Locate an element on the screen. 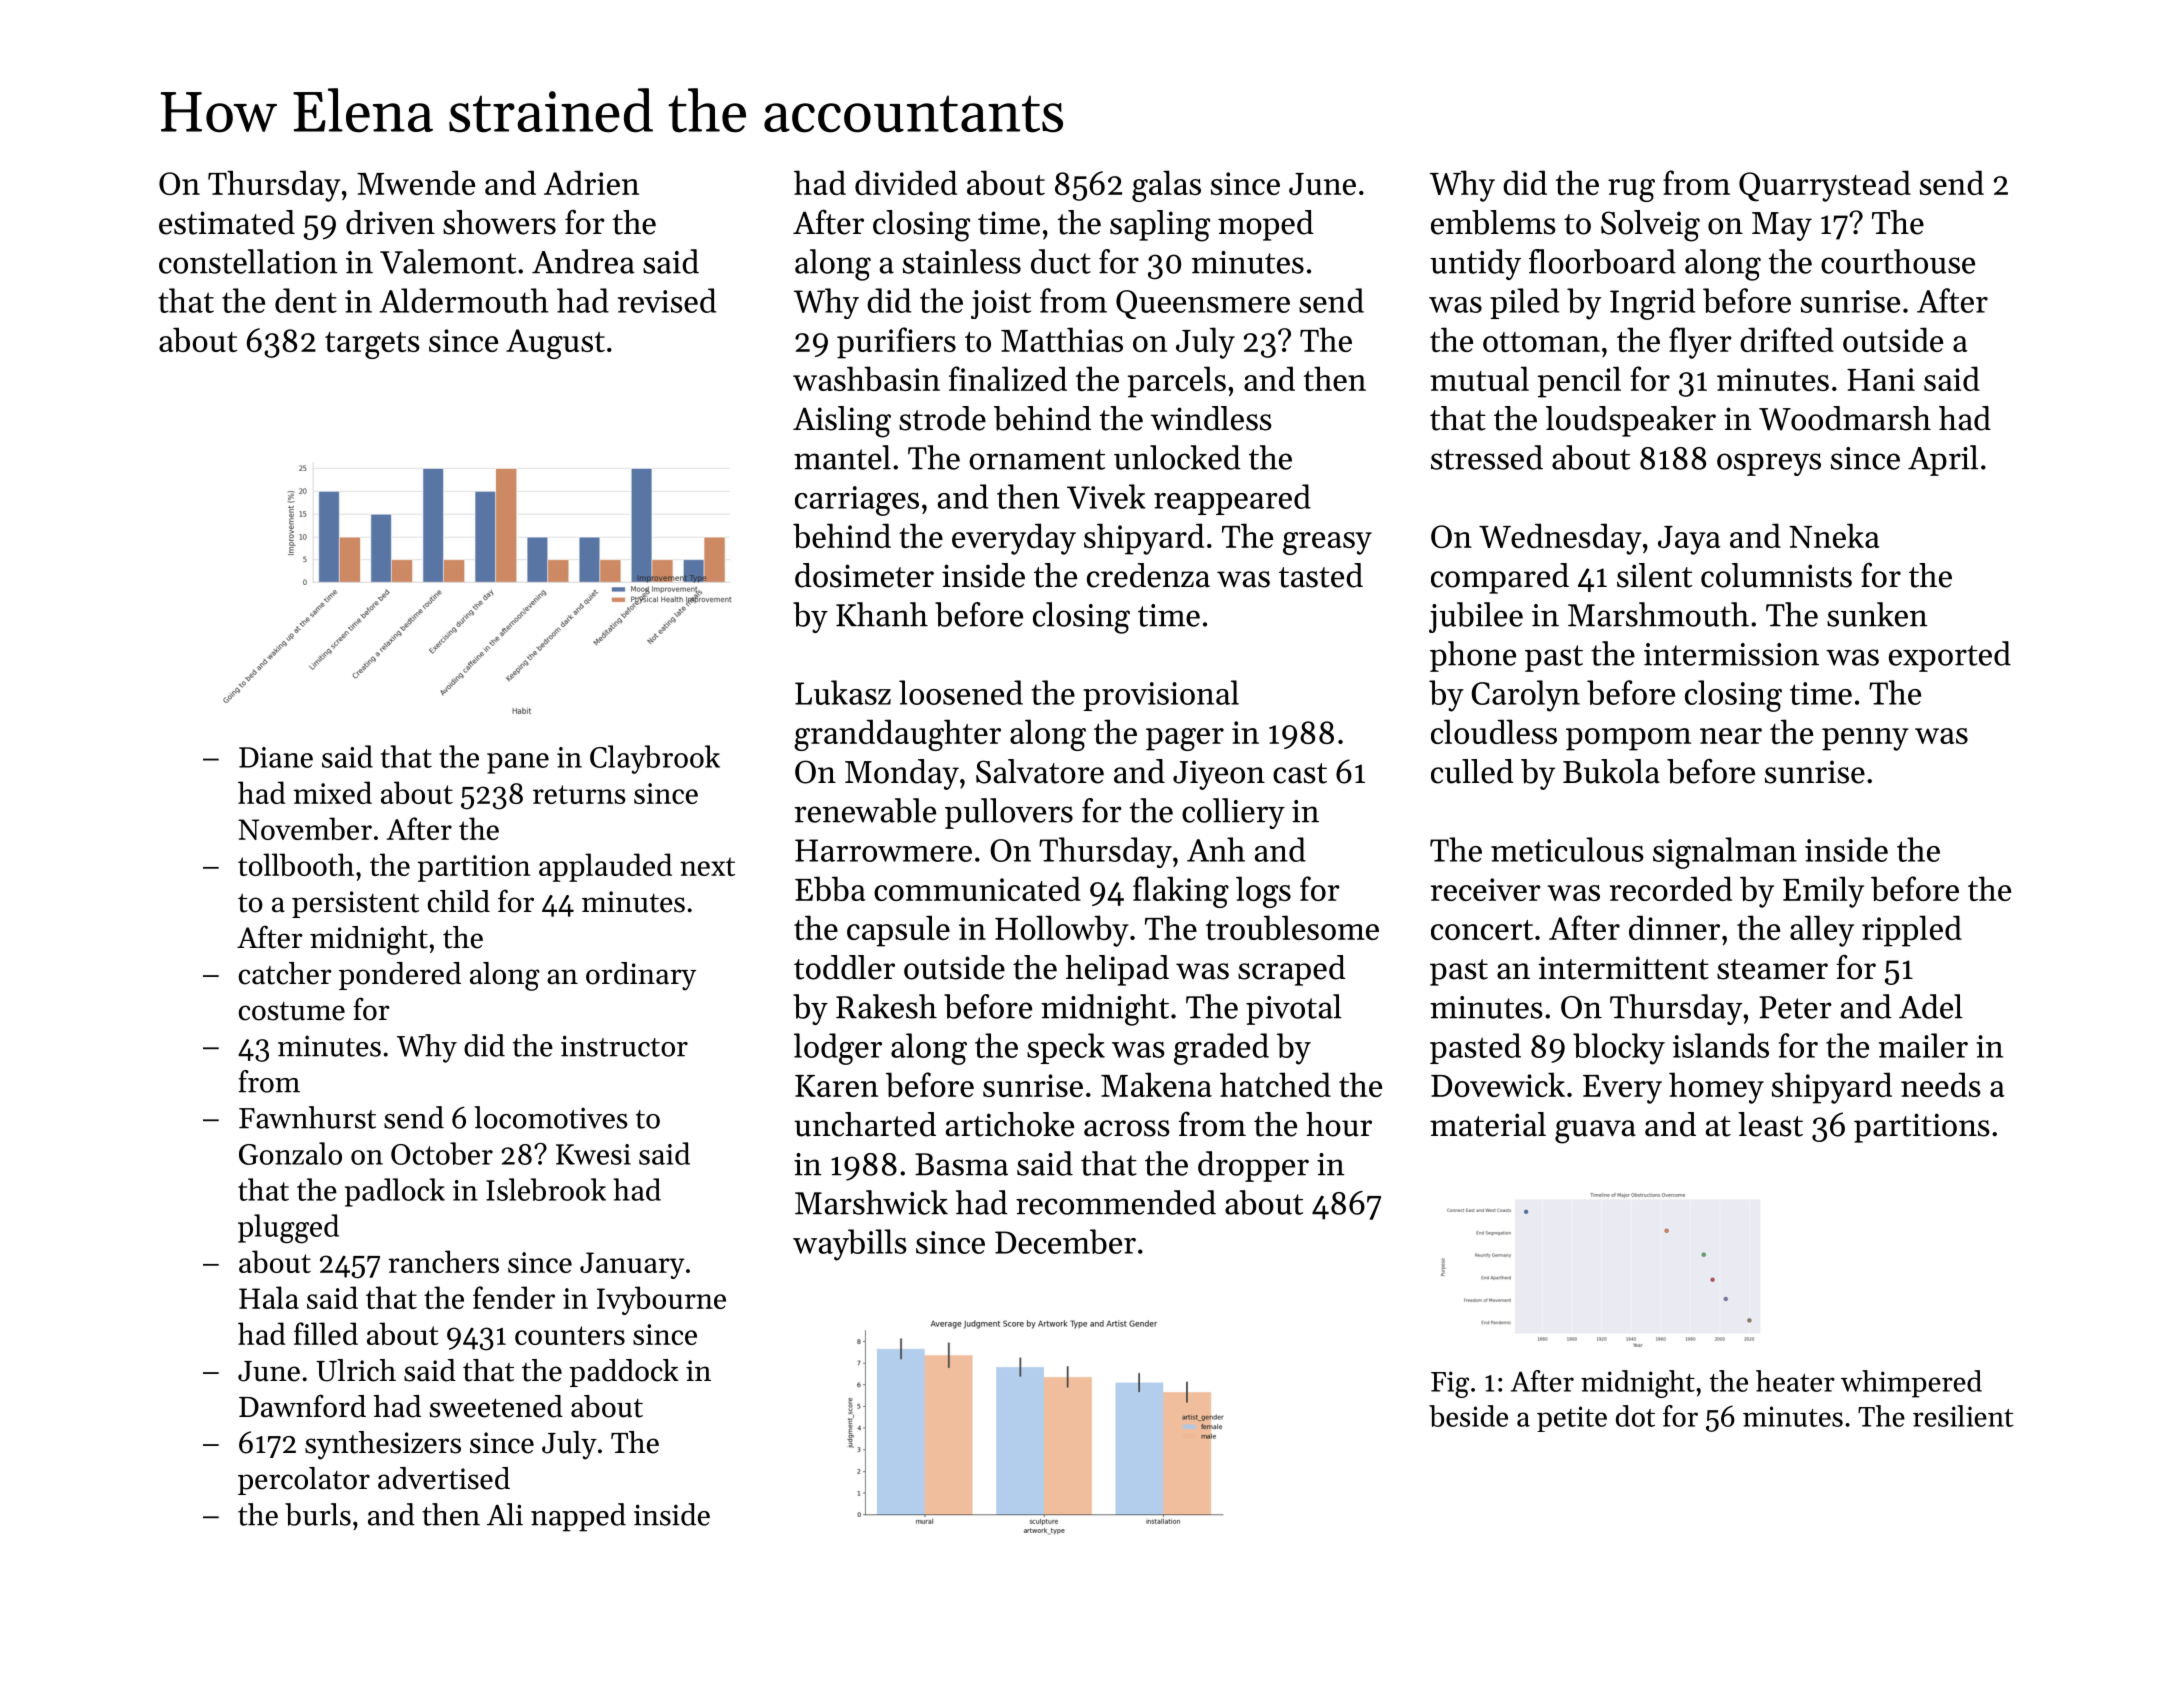 The height and width of the screenshot is (1683, 2178). steamer is located at coordinates (1772, 969).
